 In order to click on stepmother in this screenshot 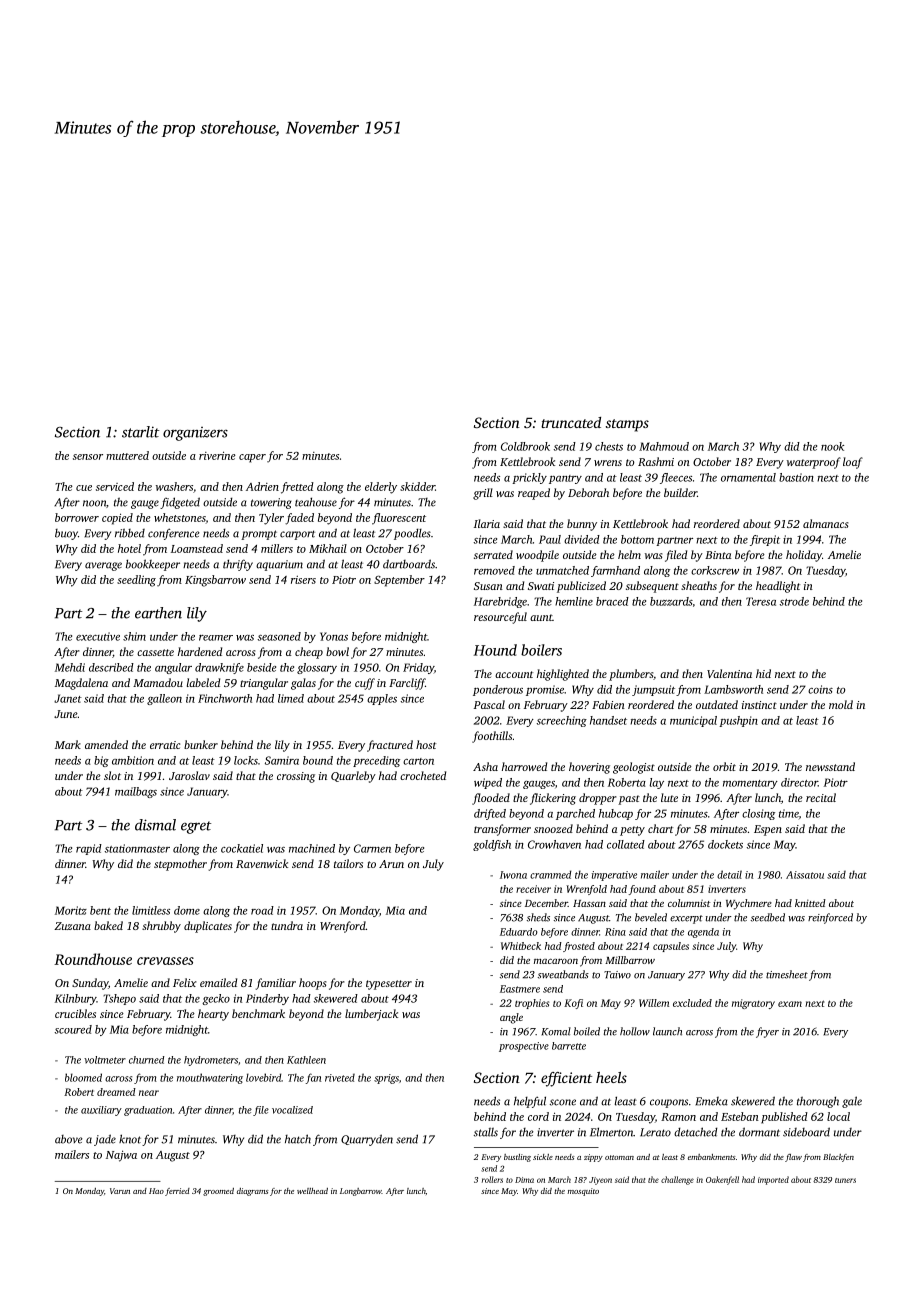, I will do `click(180, 865)`.
